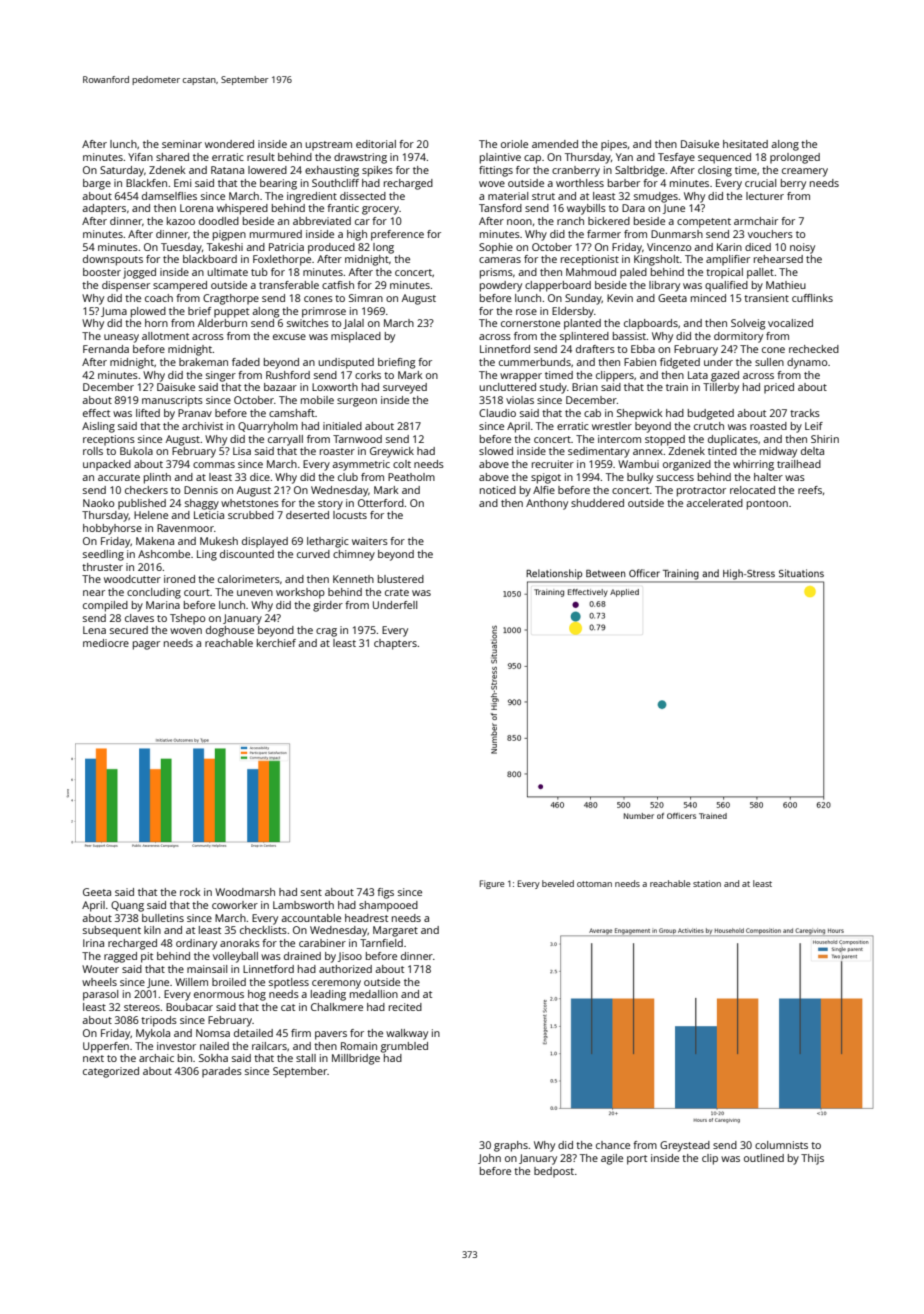  I want to click on ottoman, so click(594, 884).
